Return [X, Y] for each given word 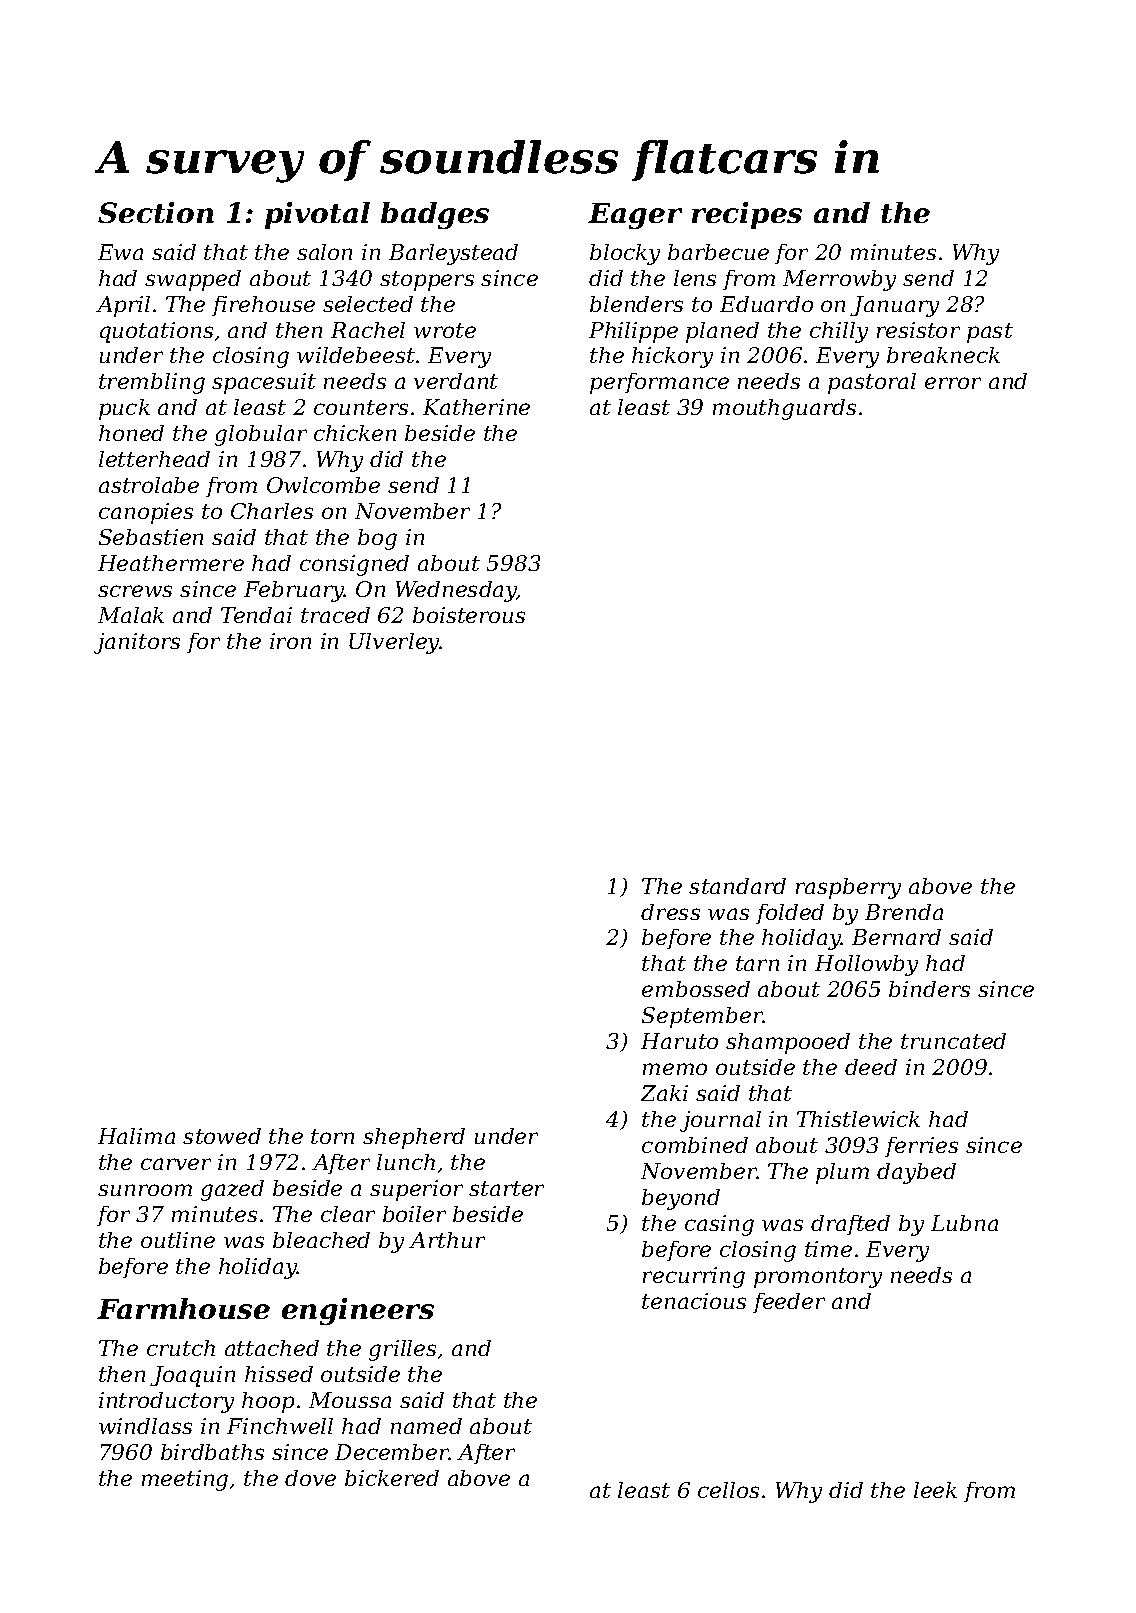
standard [737, 886]
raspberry [848, 888]
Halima [136, 1136]
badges [435, 215]
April [123, 306]
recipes [747, 215]
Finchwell [280, 1426]
